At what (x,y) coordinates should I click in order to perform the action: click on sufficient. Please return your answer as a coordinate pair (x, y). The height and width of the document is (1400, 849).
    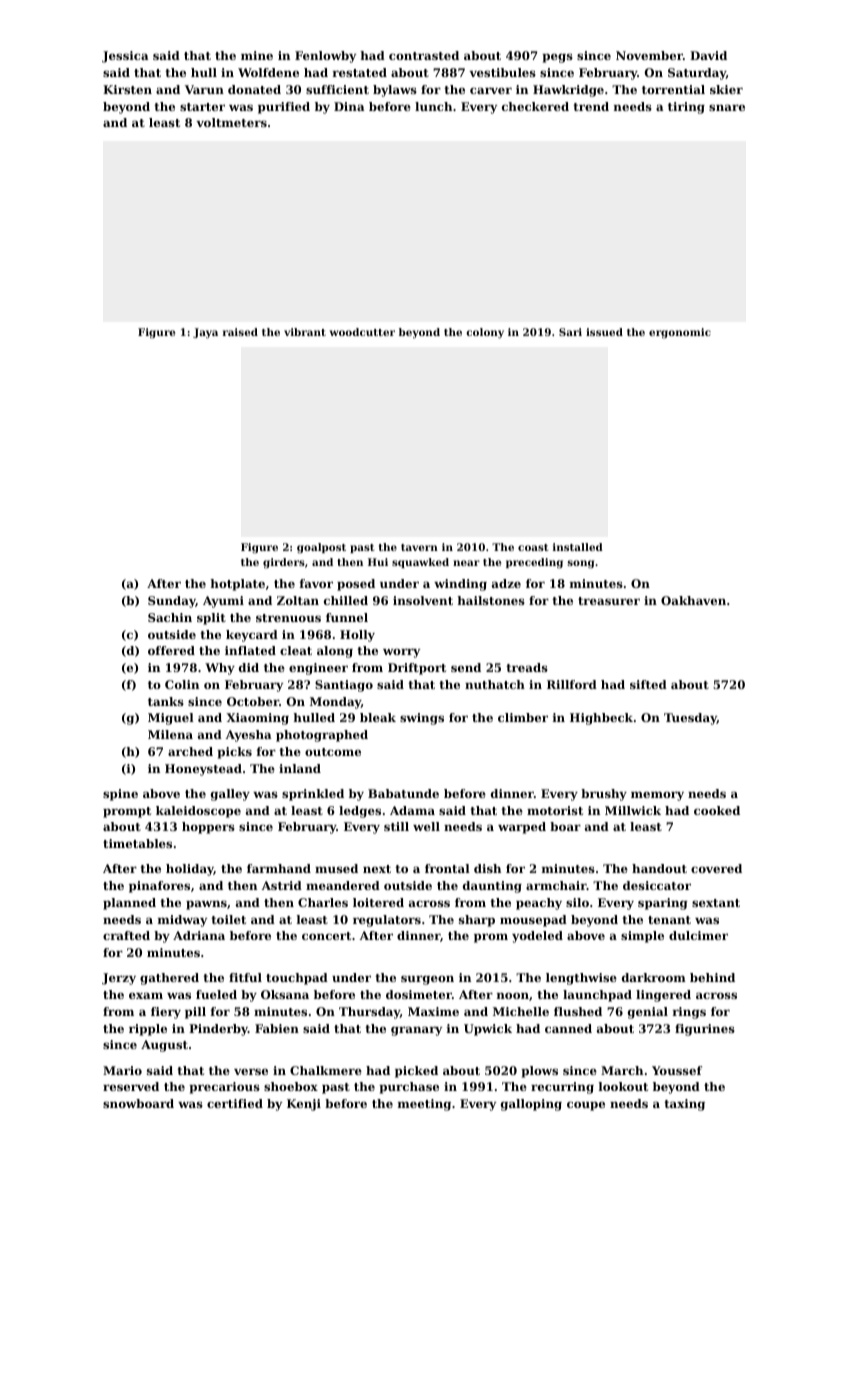
    Looking at the image, I should click on (337, 89).
